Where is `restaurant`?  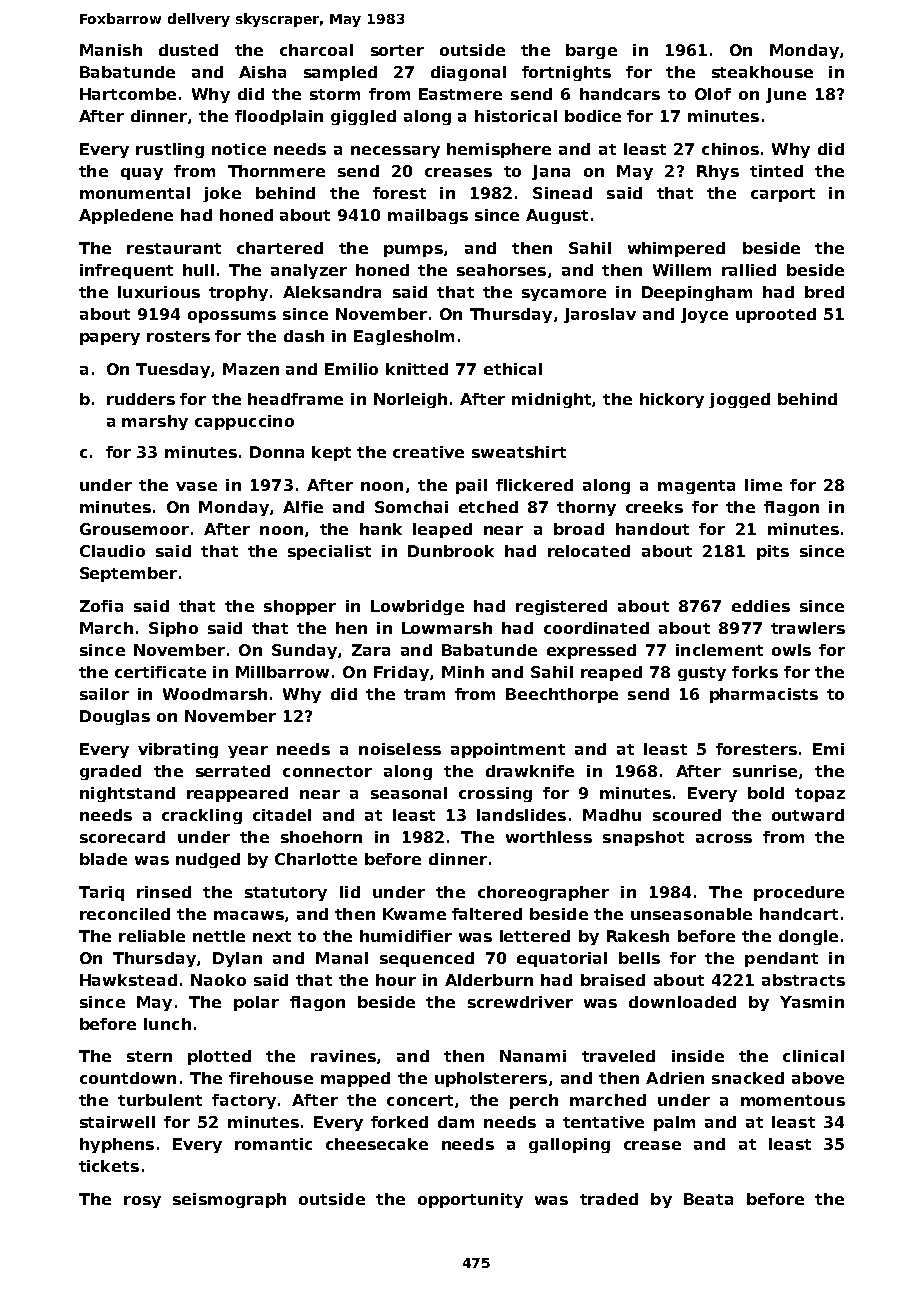 restaurant is located at coordinates (174, 248).
